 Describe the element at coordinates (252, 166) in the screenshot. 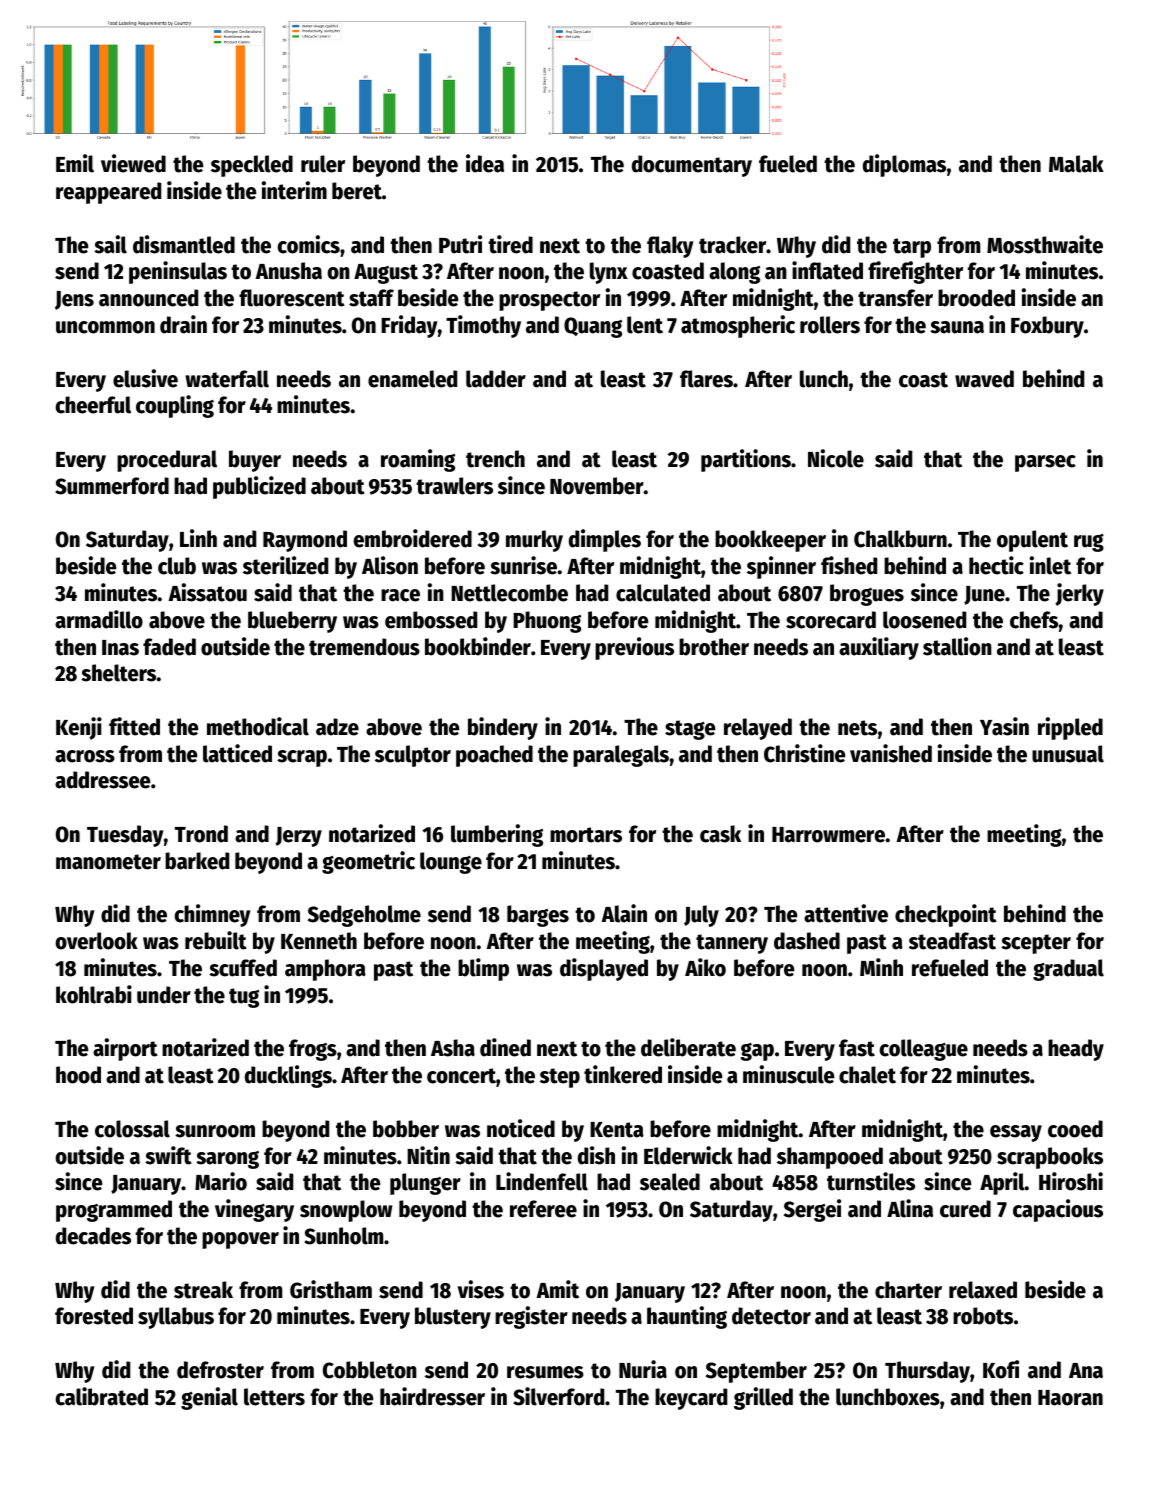

I see `speckled` at that location.
